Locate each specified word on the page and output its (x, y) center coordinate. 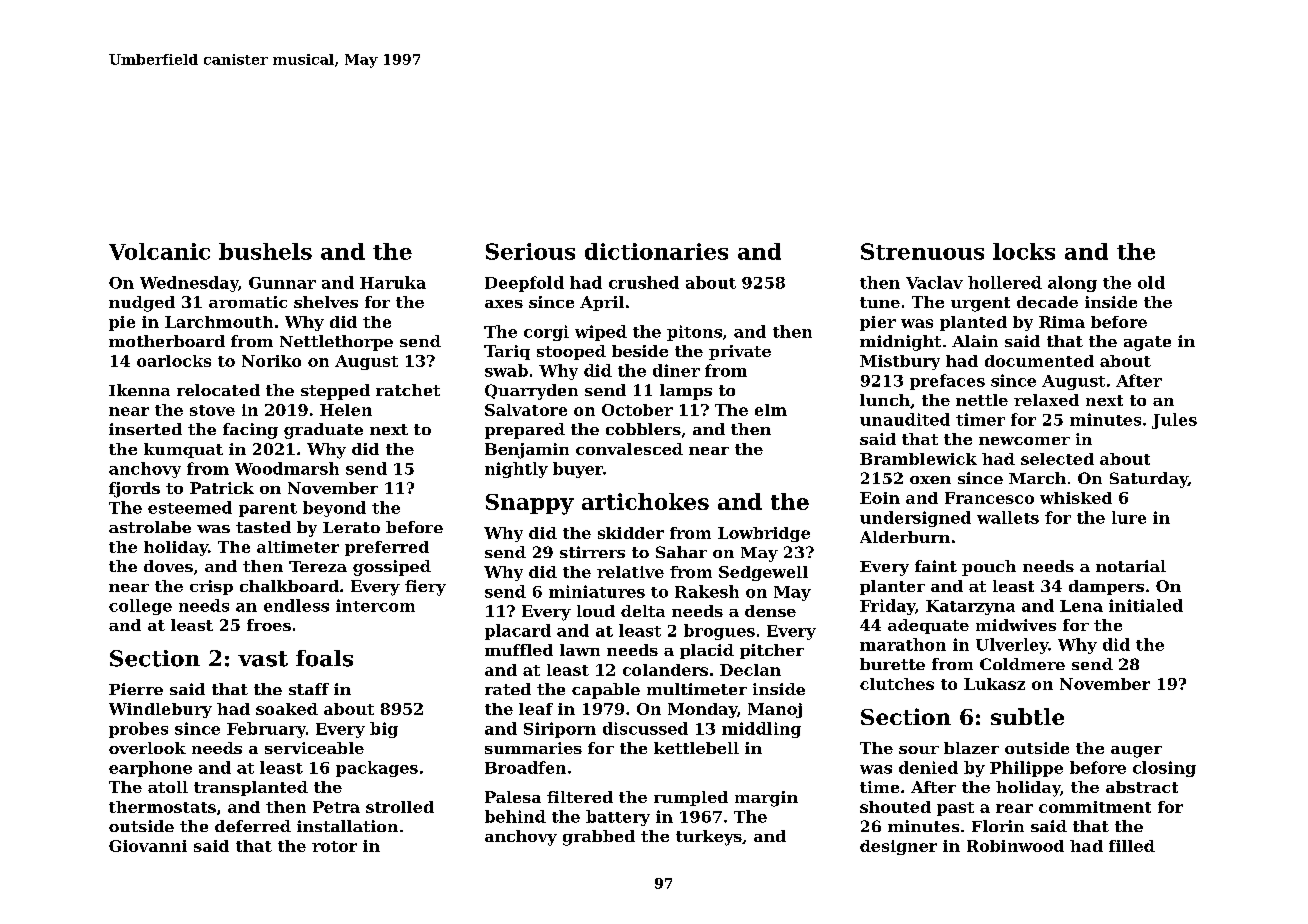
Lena (1081, 606)
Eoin (880, 498)
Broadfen (525, 767)
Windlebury (160, 710)
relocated (218, 390)
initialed (1146, 605)
